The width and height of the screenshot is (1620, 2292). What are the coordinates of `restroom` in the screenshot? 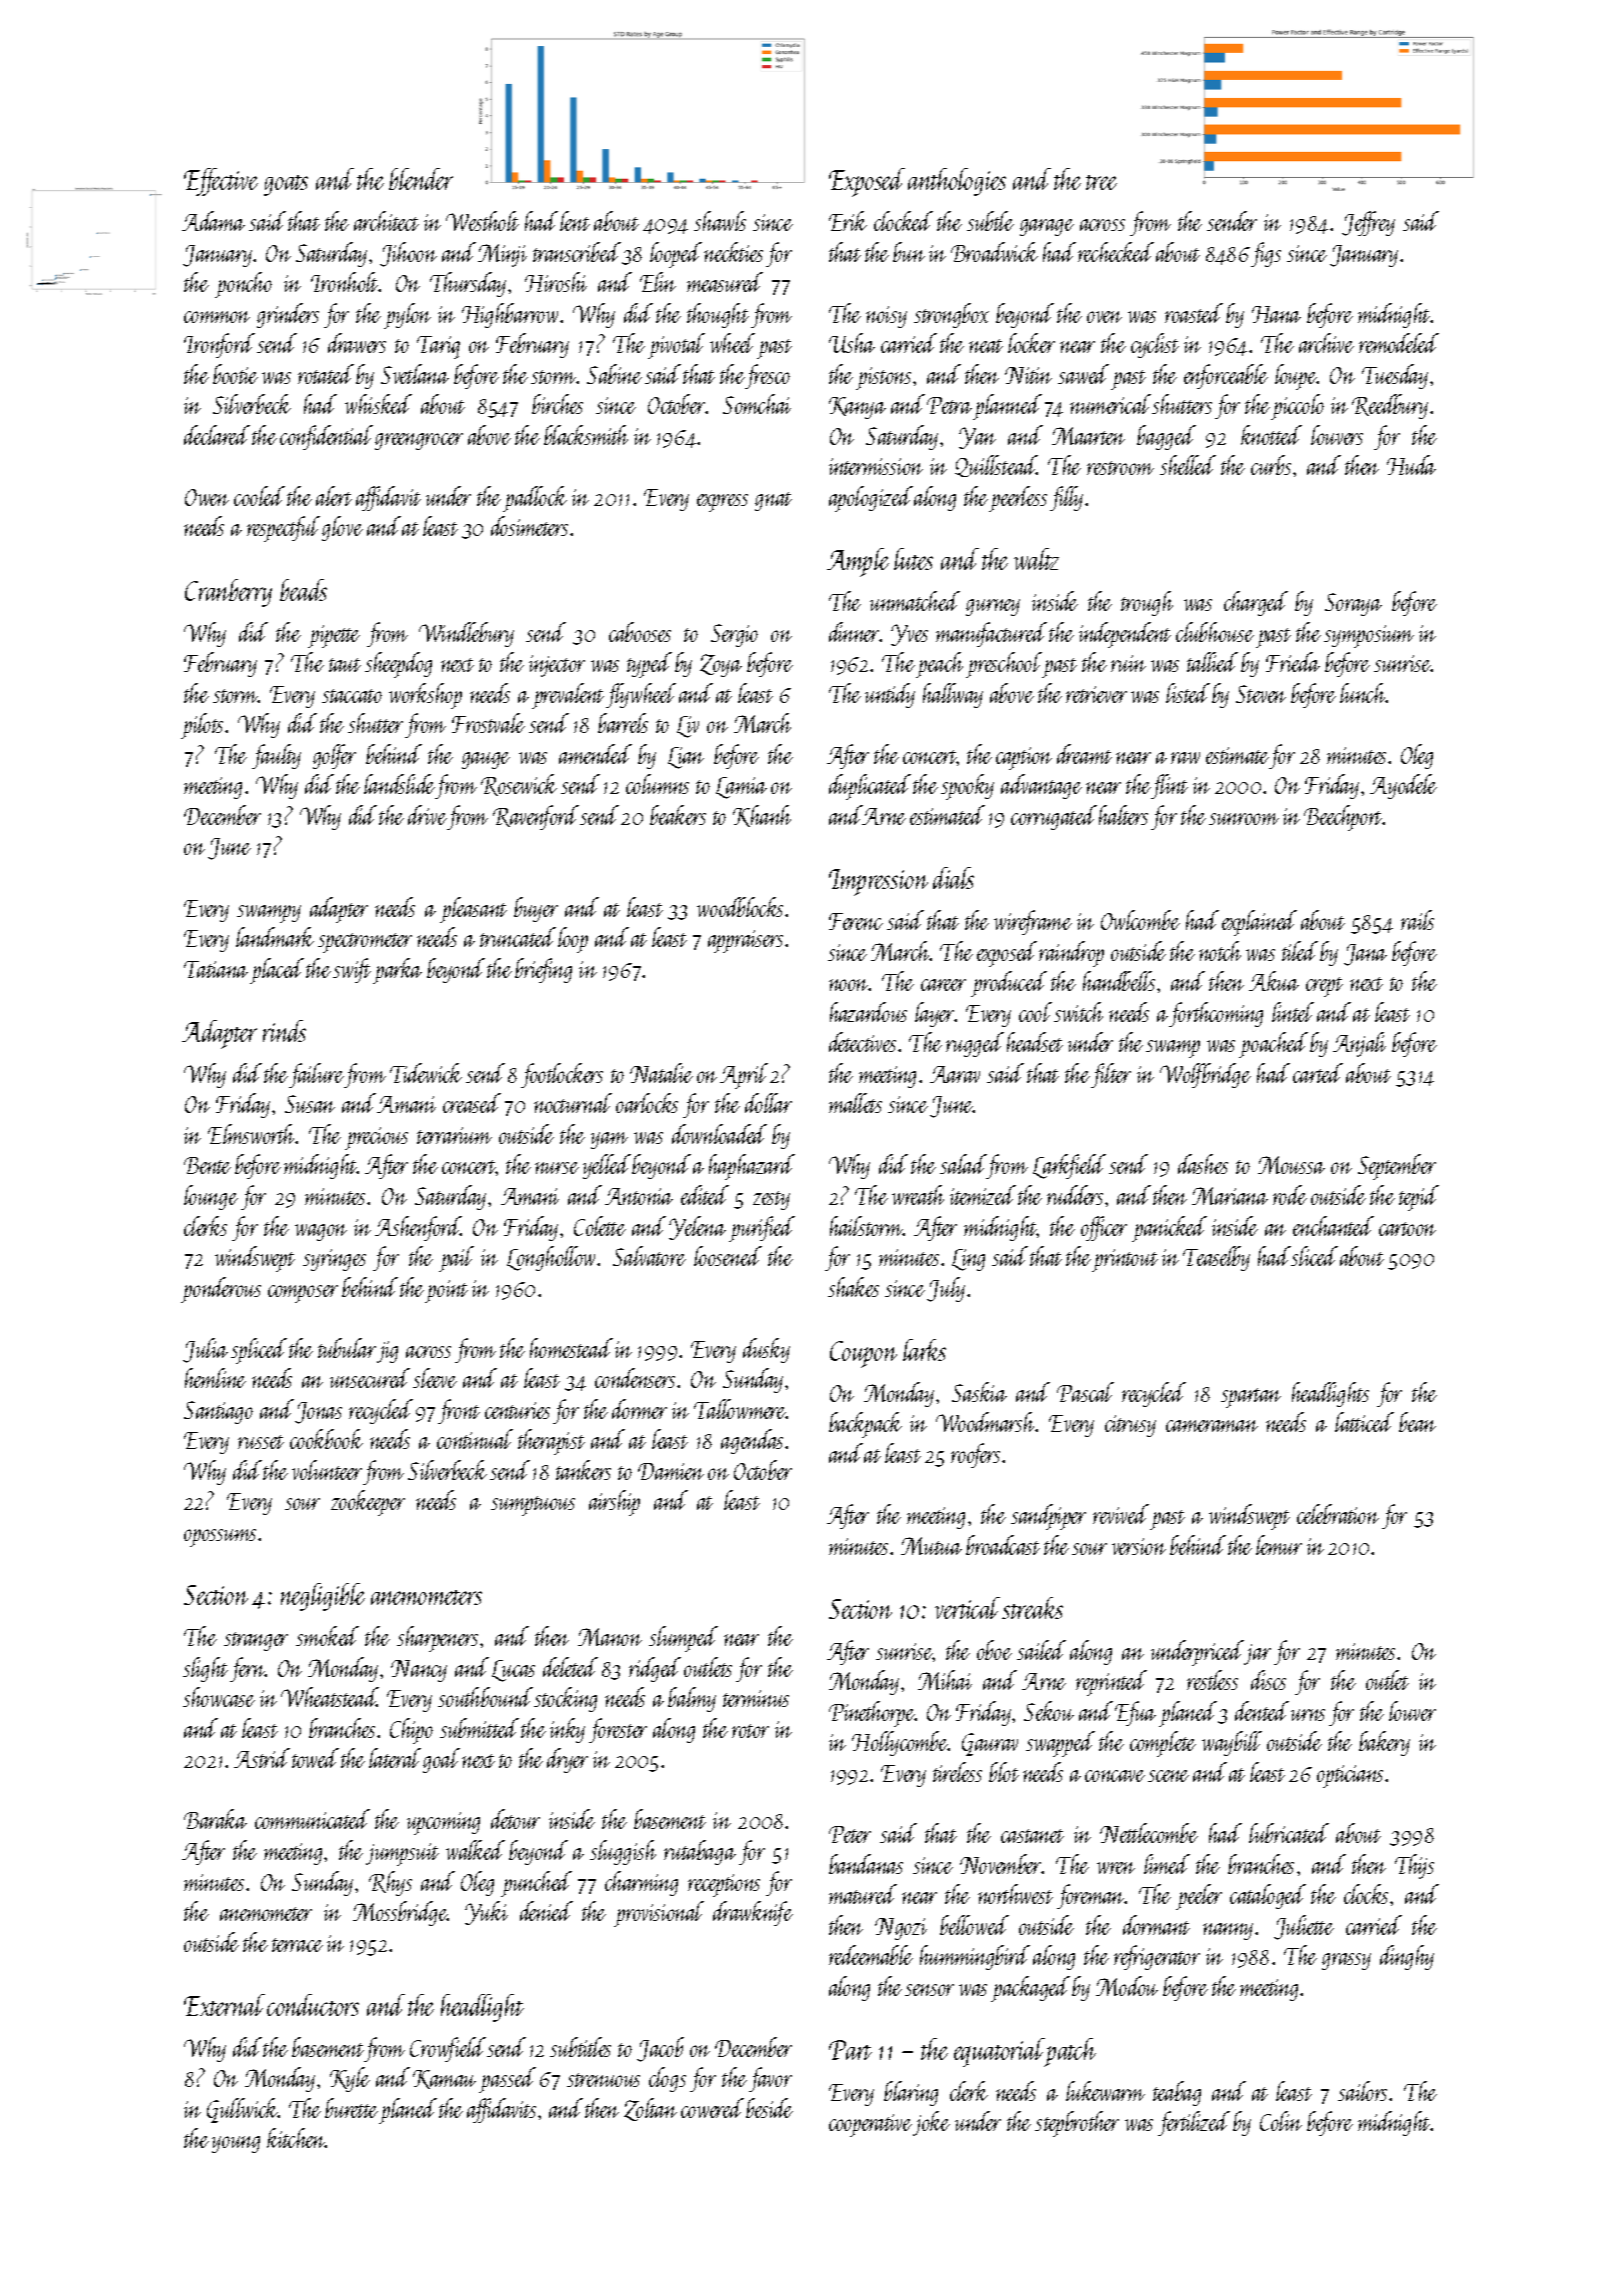 It's located at (1120, 468).
